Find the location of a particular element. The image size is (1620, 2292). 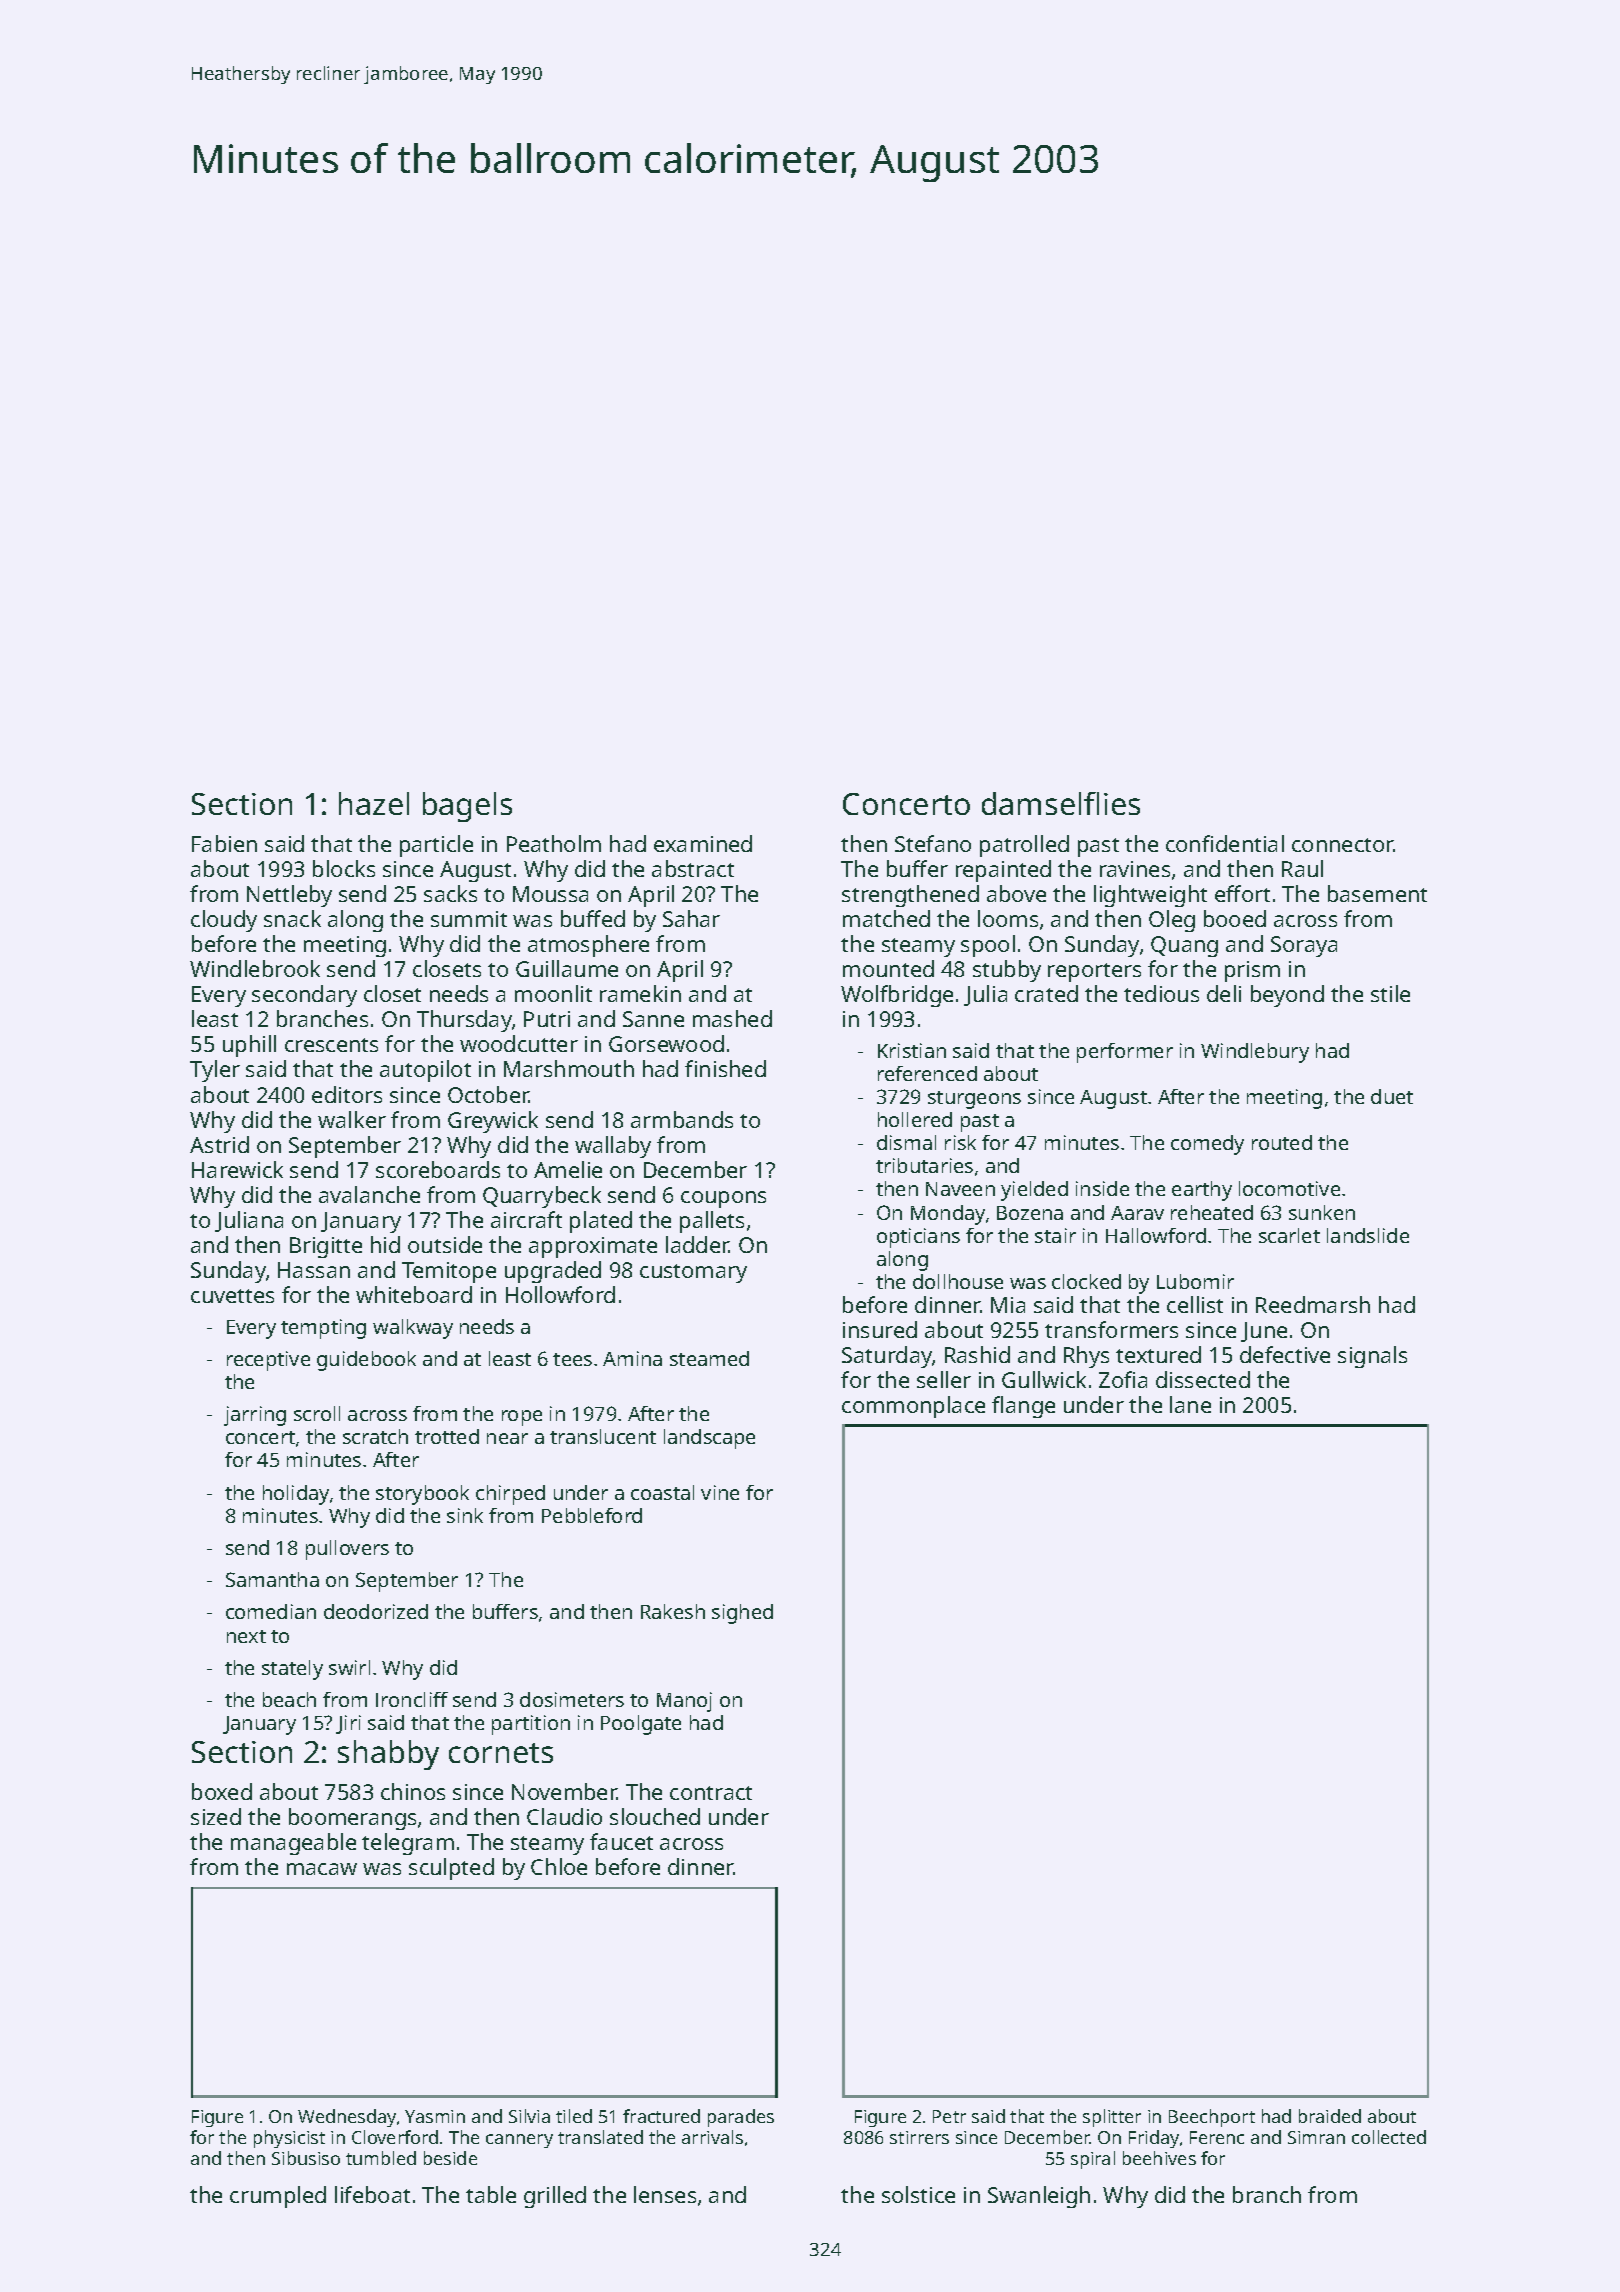

lenses is located at coordinates (665, 2194).
